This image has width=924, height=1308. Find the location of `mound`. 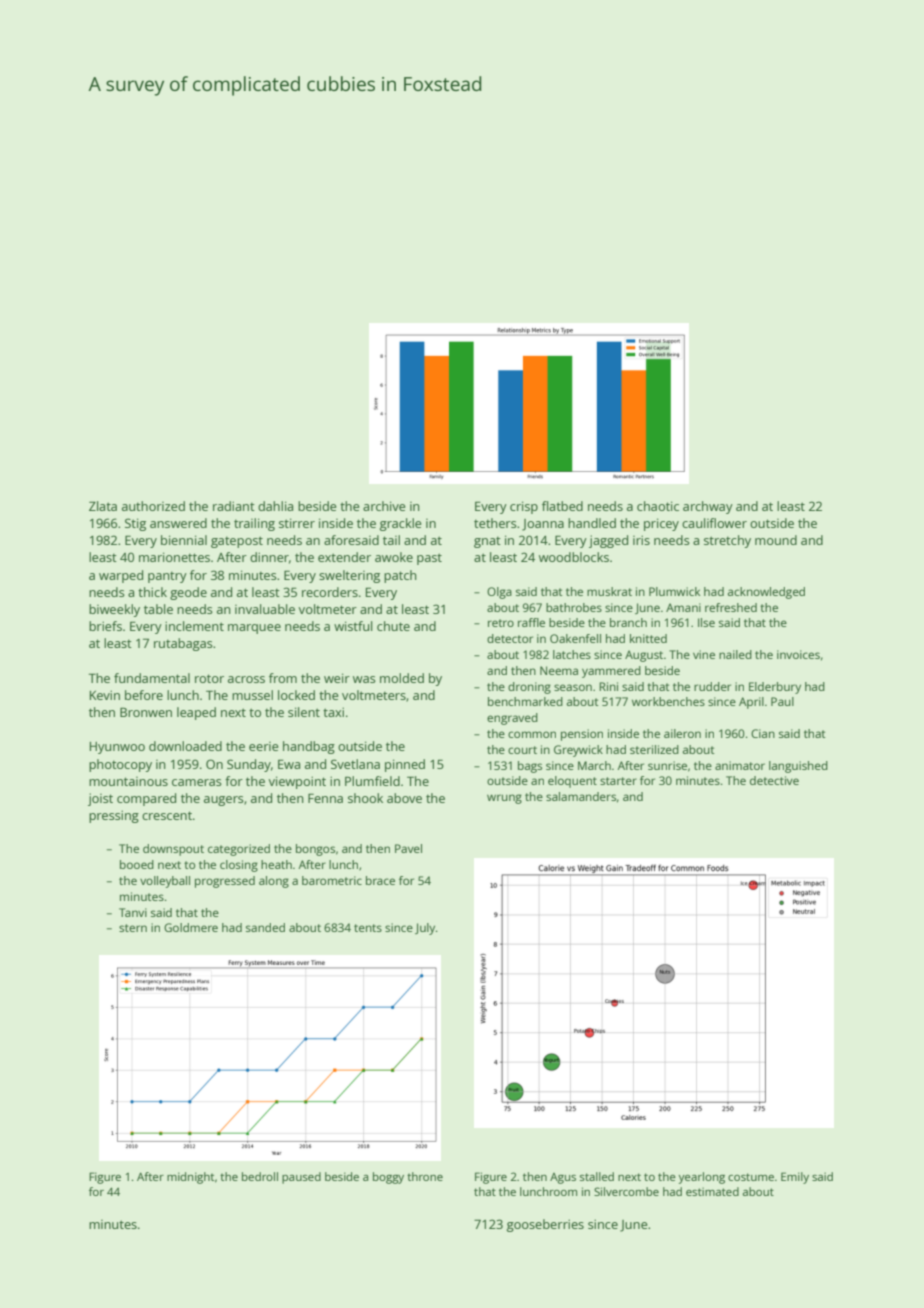

mound is located at coordinates (776, 540).
